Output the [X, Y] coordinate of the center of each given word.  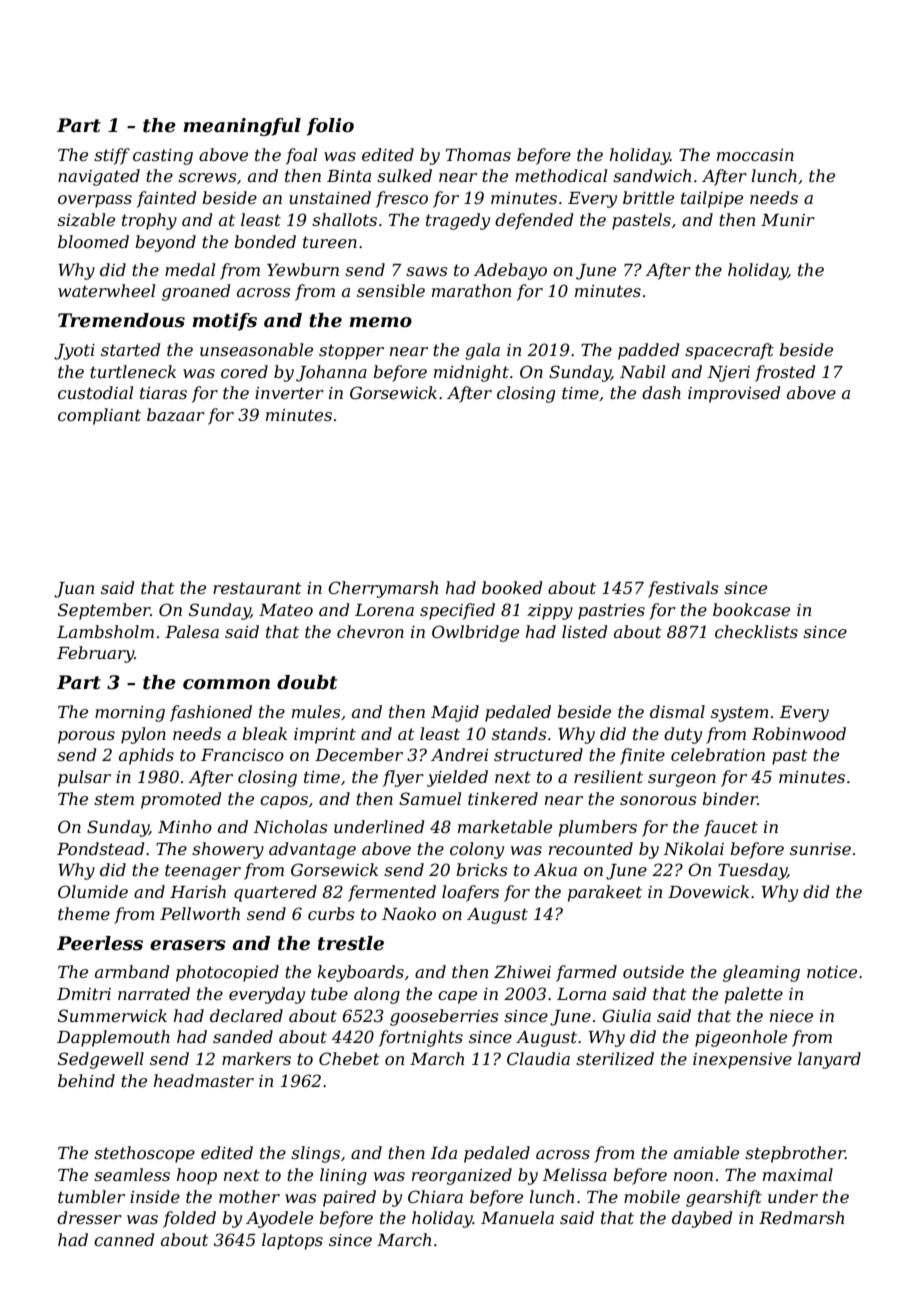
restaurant [257, 588]
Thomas [478, 154]
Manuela [517, 1217]
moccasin [755, 155]
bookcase [751, 609]
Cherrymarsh [383, 589]
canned [124, 1239]
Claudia [538, 1058]
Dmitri [84, 994]
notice [832, 972]
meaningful [242, 127]
